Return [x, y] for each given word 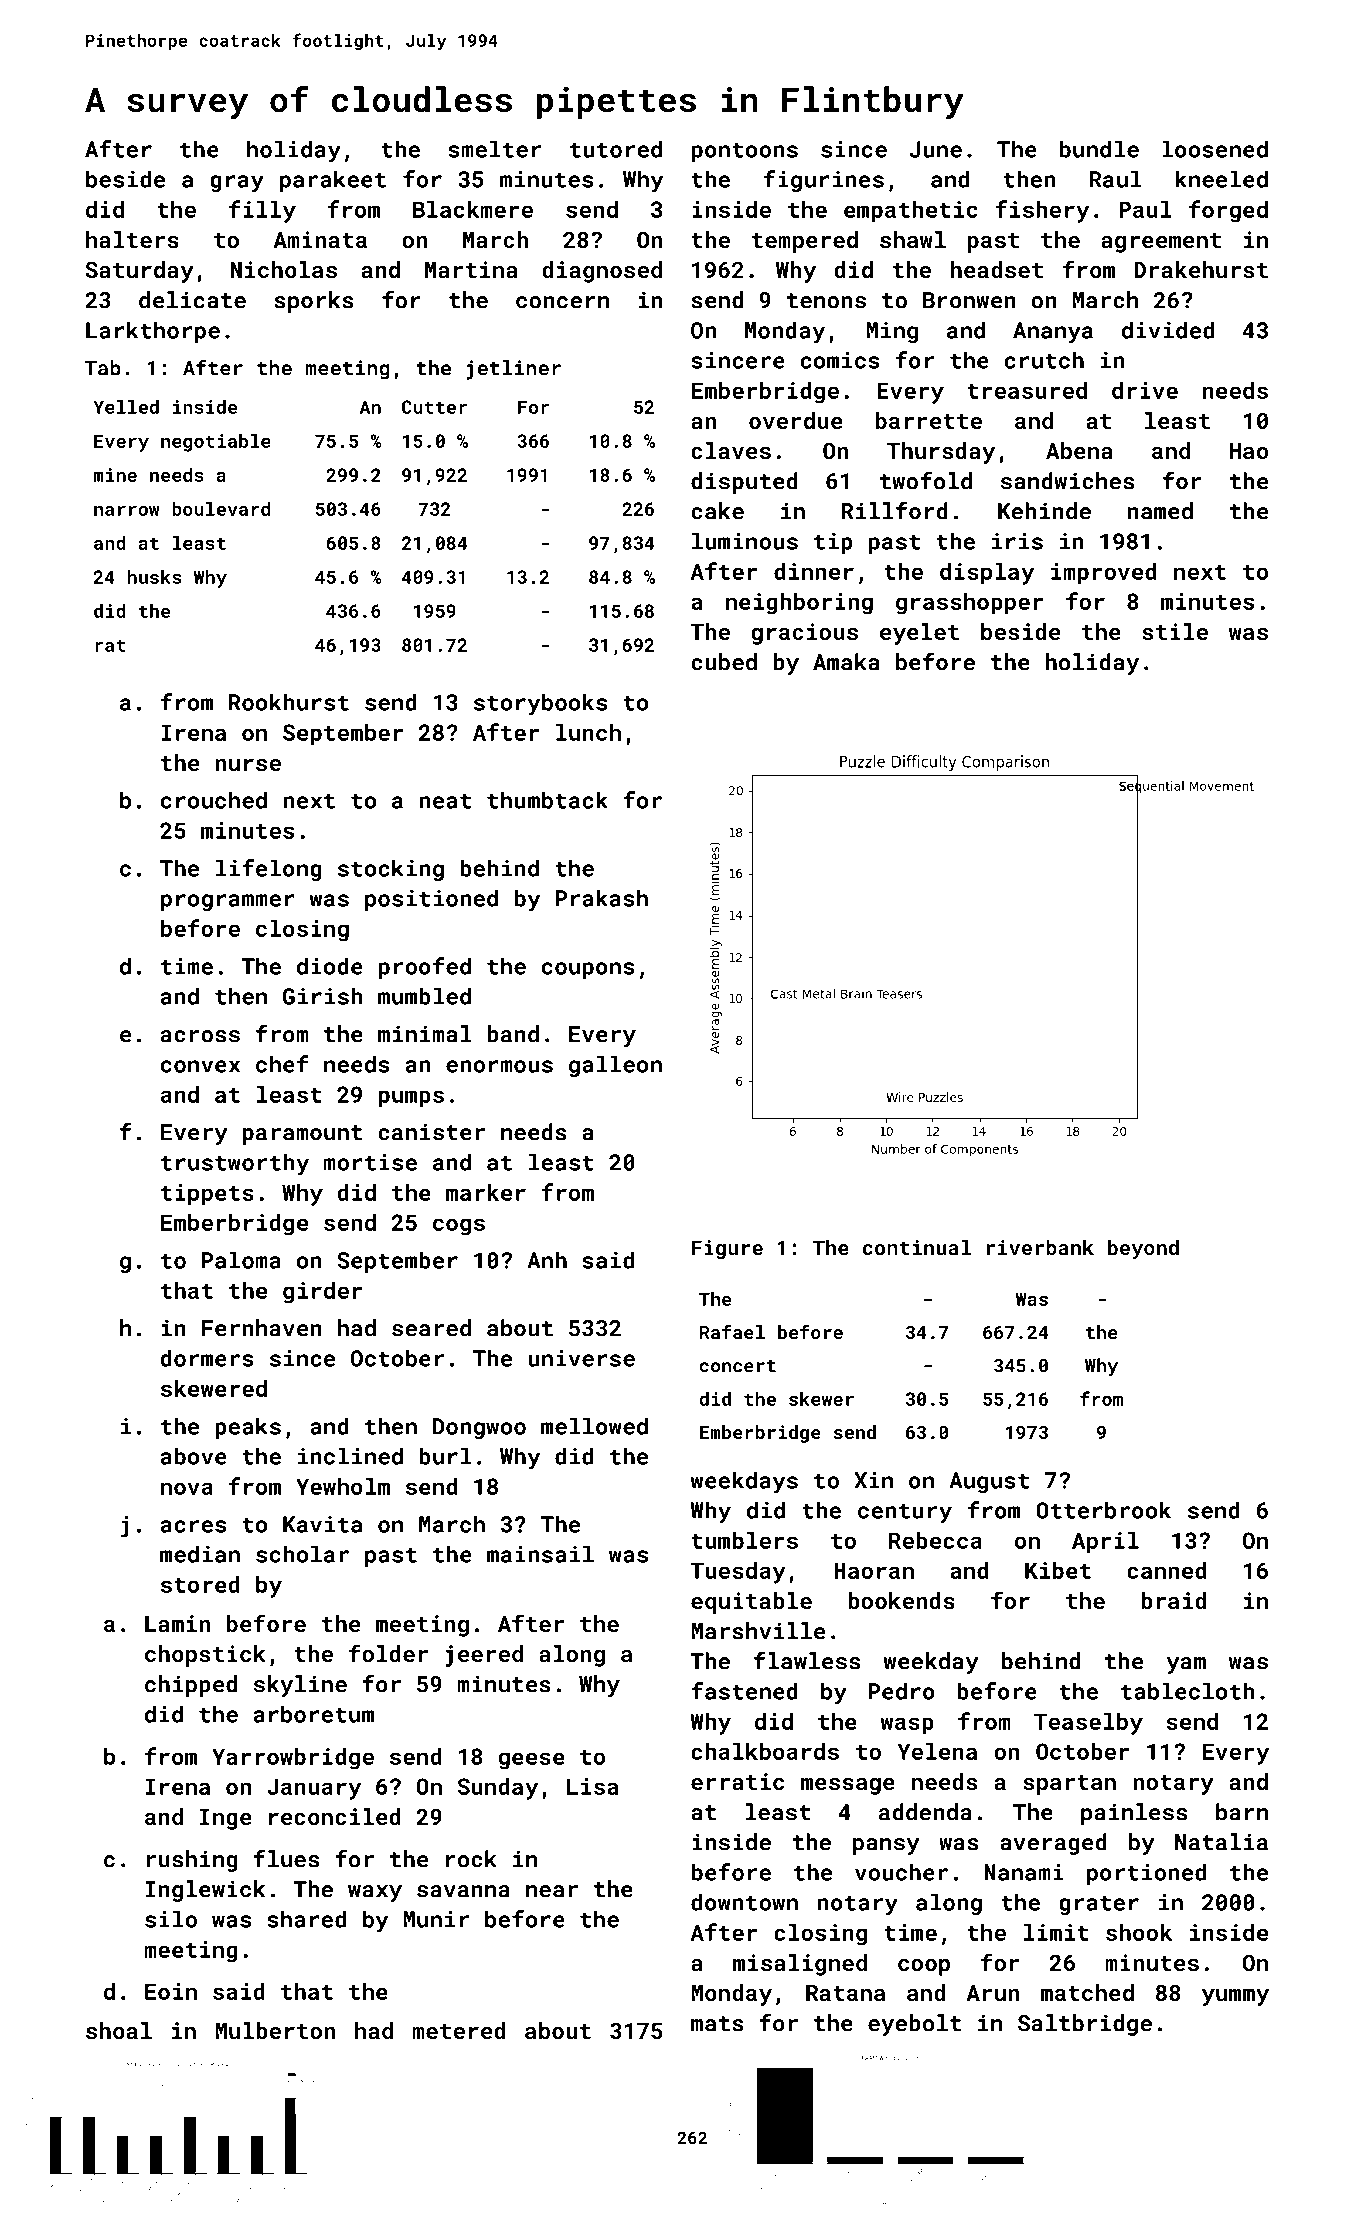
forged [1228, 211]
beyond [1143, 1249]
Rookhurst [289, 702]
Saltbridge [1085, 2025]
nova [187, 1488]
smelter [494, 149]
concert [738, 1366]
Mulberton [275, 2030]
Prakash [602, 898]
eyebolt [914, 2025]
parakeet [333, 181]
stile [1175, 631]
